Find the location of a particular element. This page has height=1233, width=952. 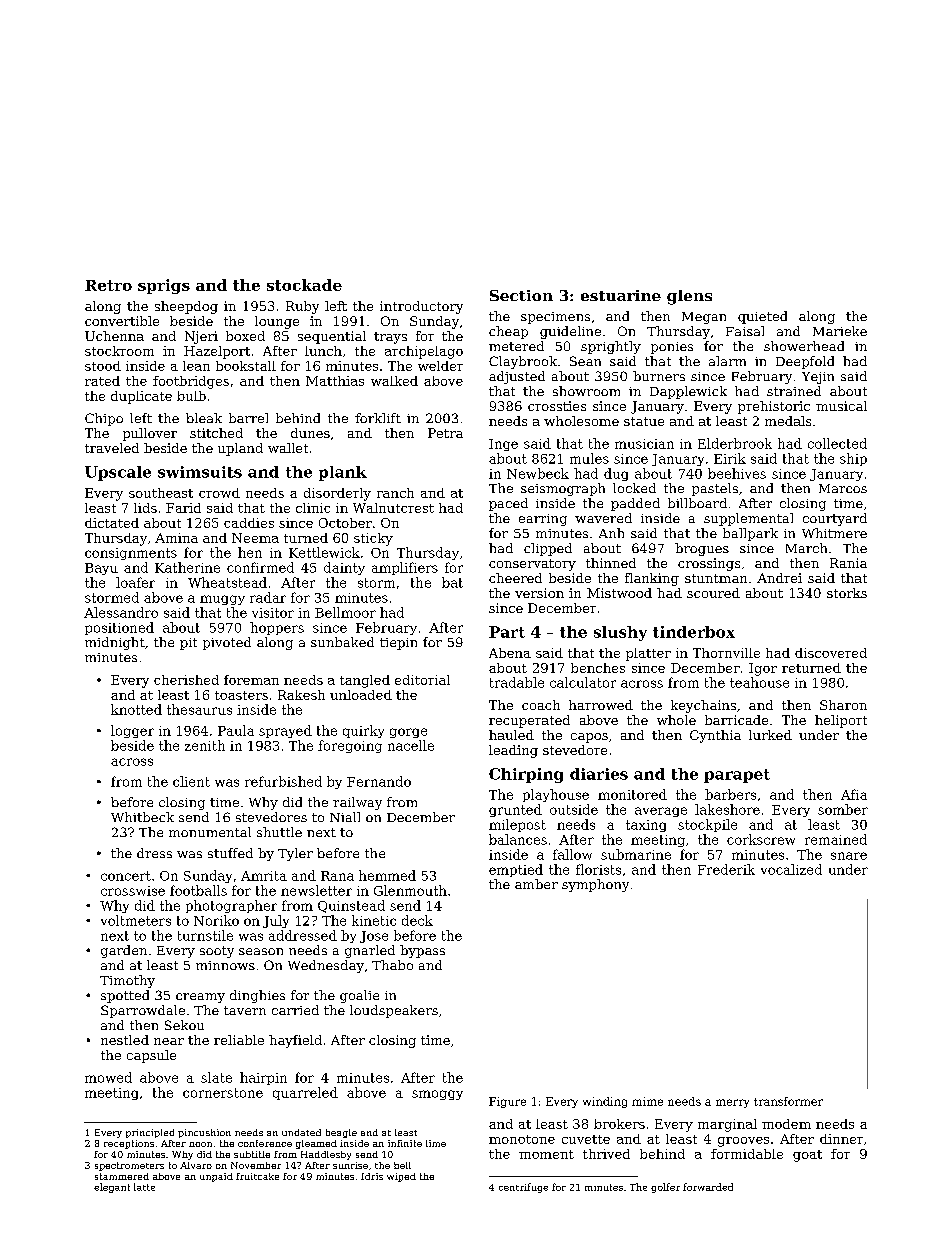

centrifuge is located at coordinates (523, 1188).
